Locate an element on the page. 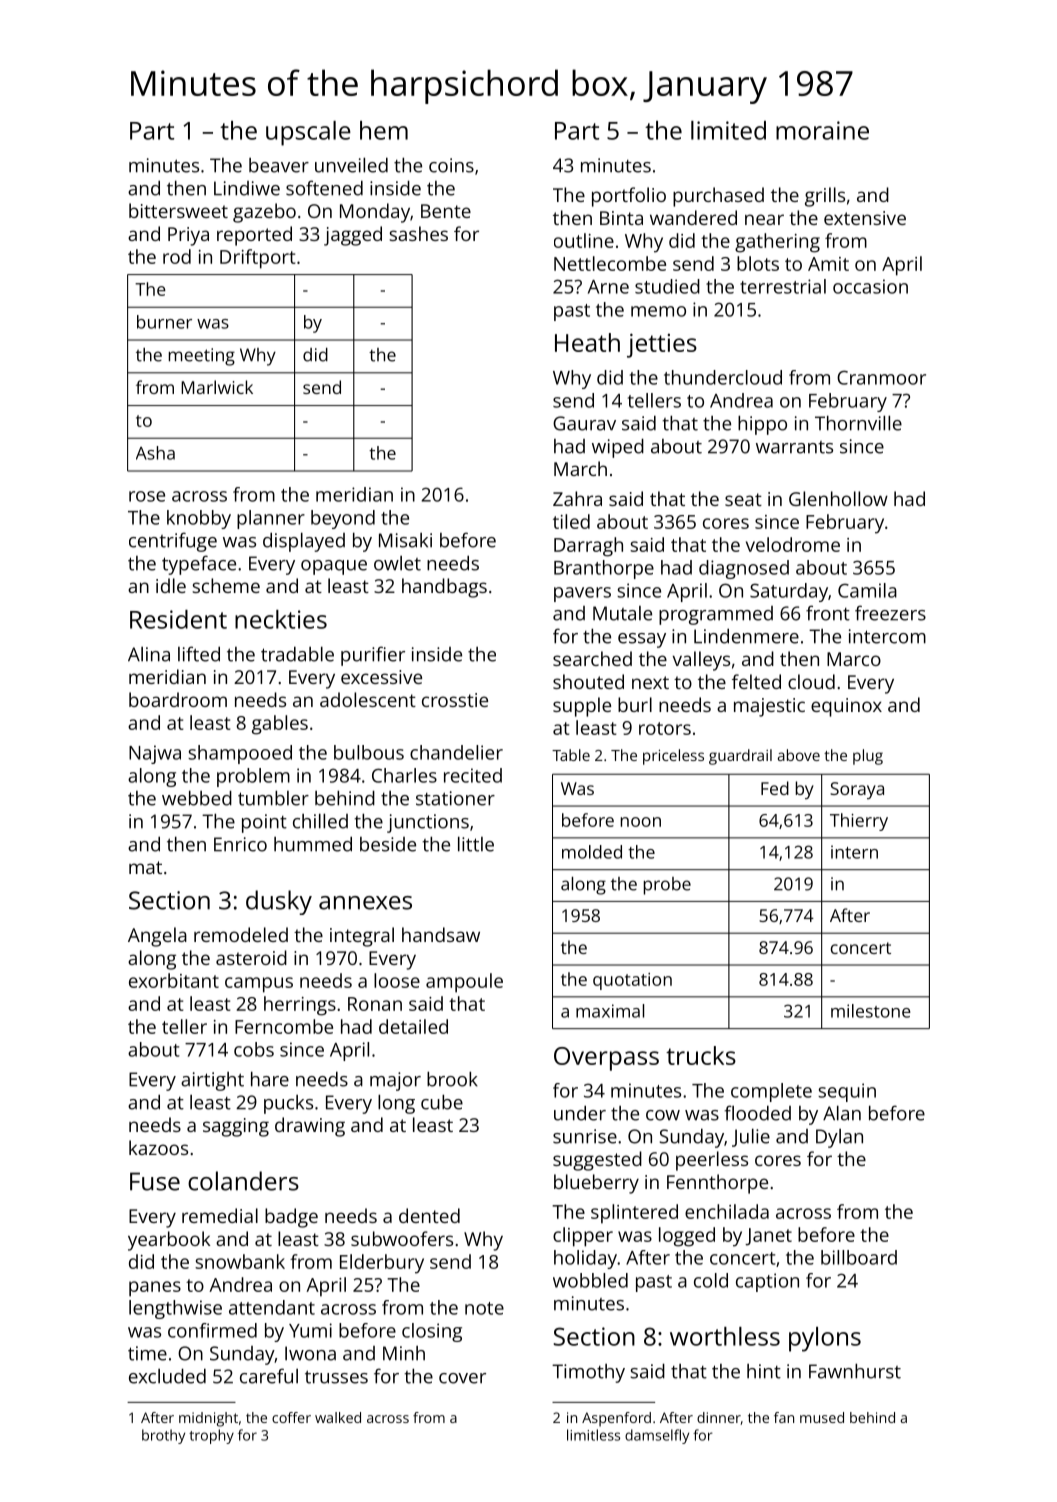 The height and width of the page is (1502, 1057). maximal is located at coordinates (610, 1011).
